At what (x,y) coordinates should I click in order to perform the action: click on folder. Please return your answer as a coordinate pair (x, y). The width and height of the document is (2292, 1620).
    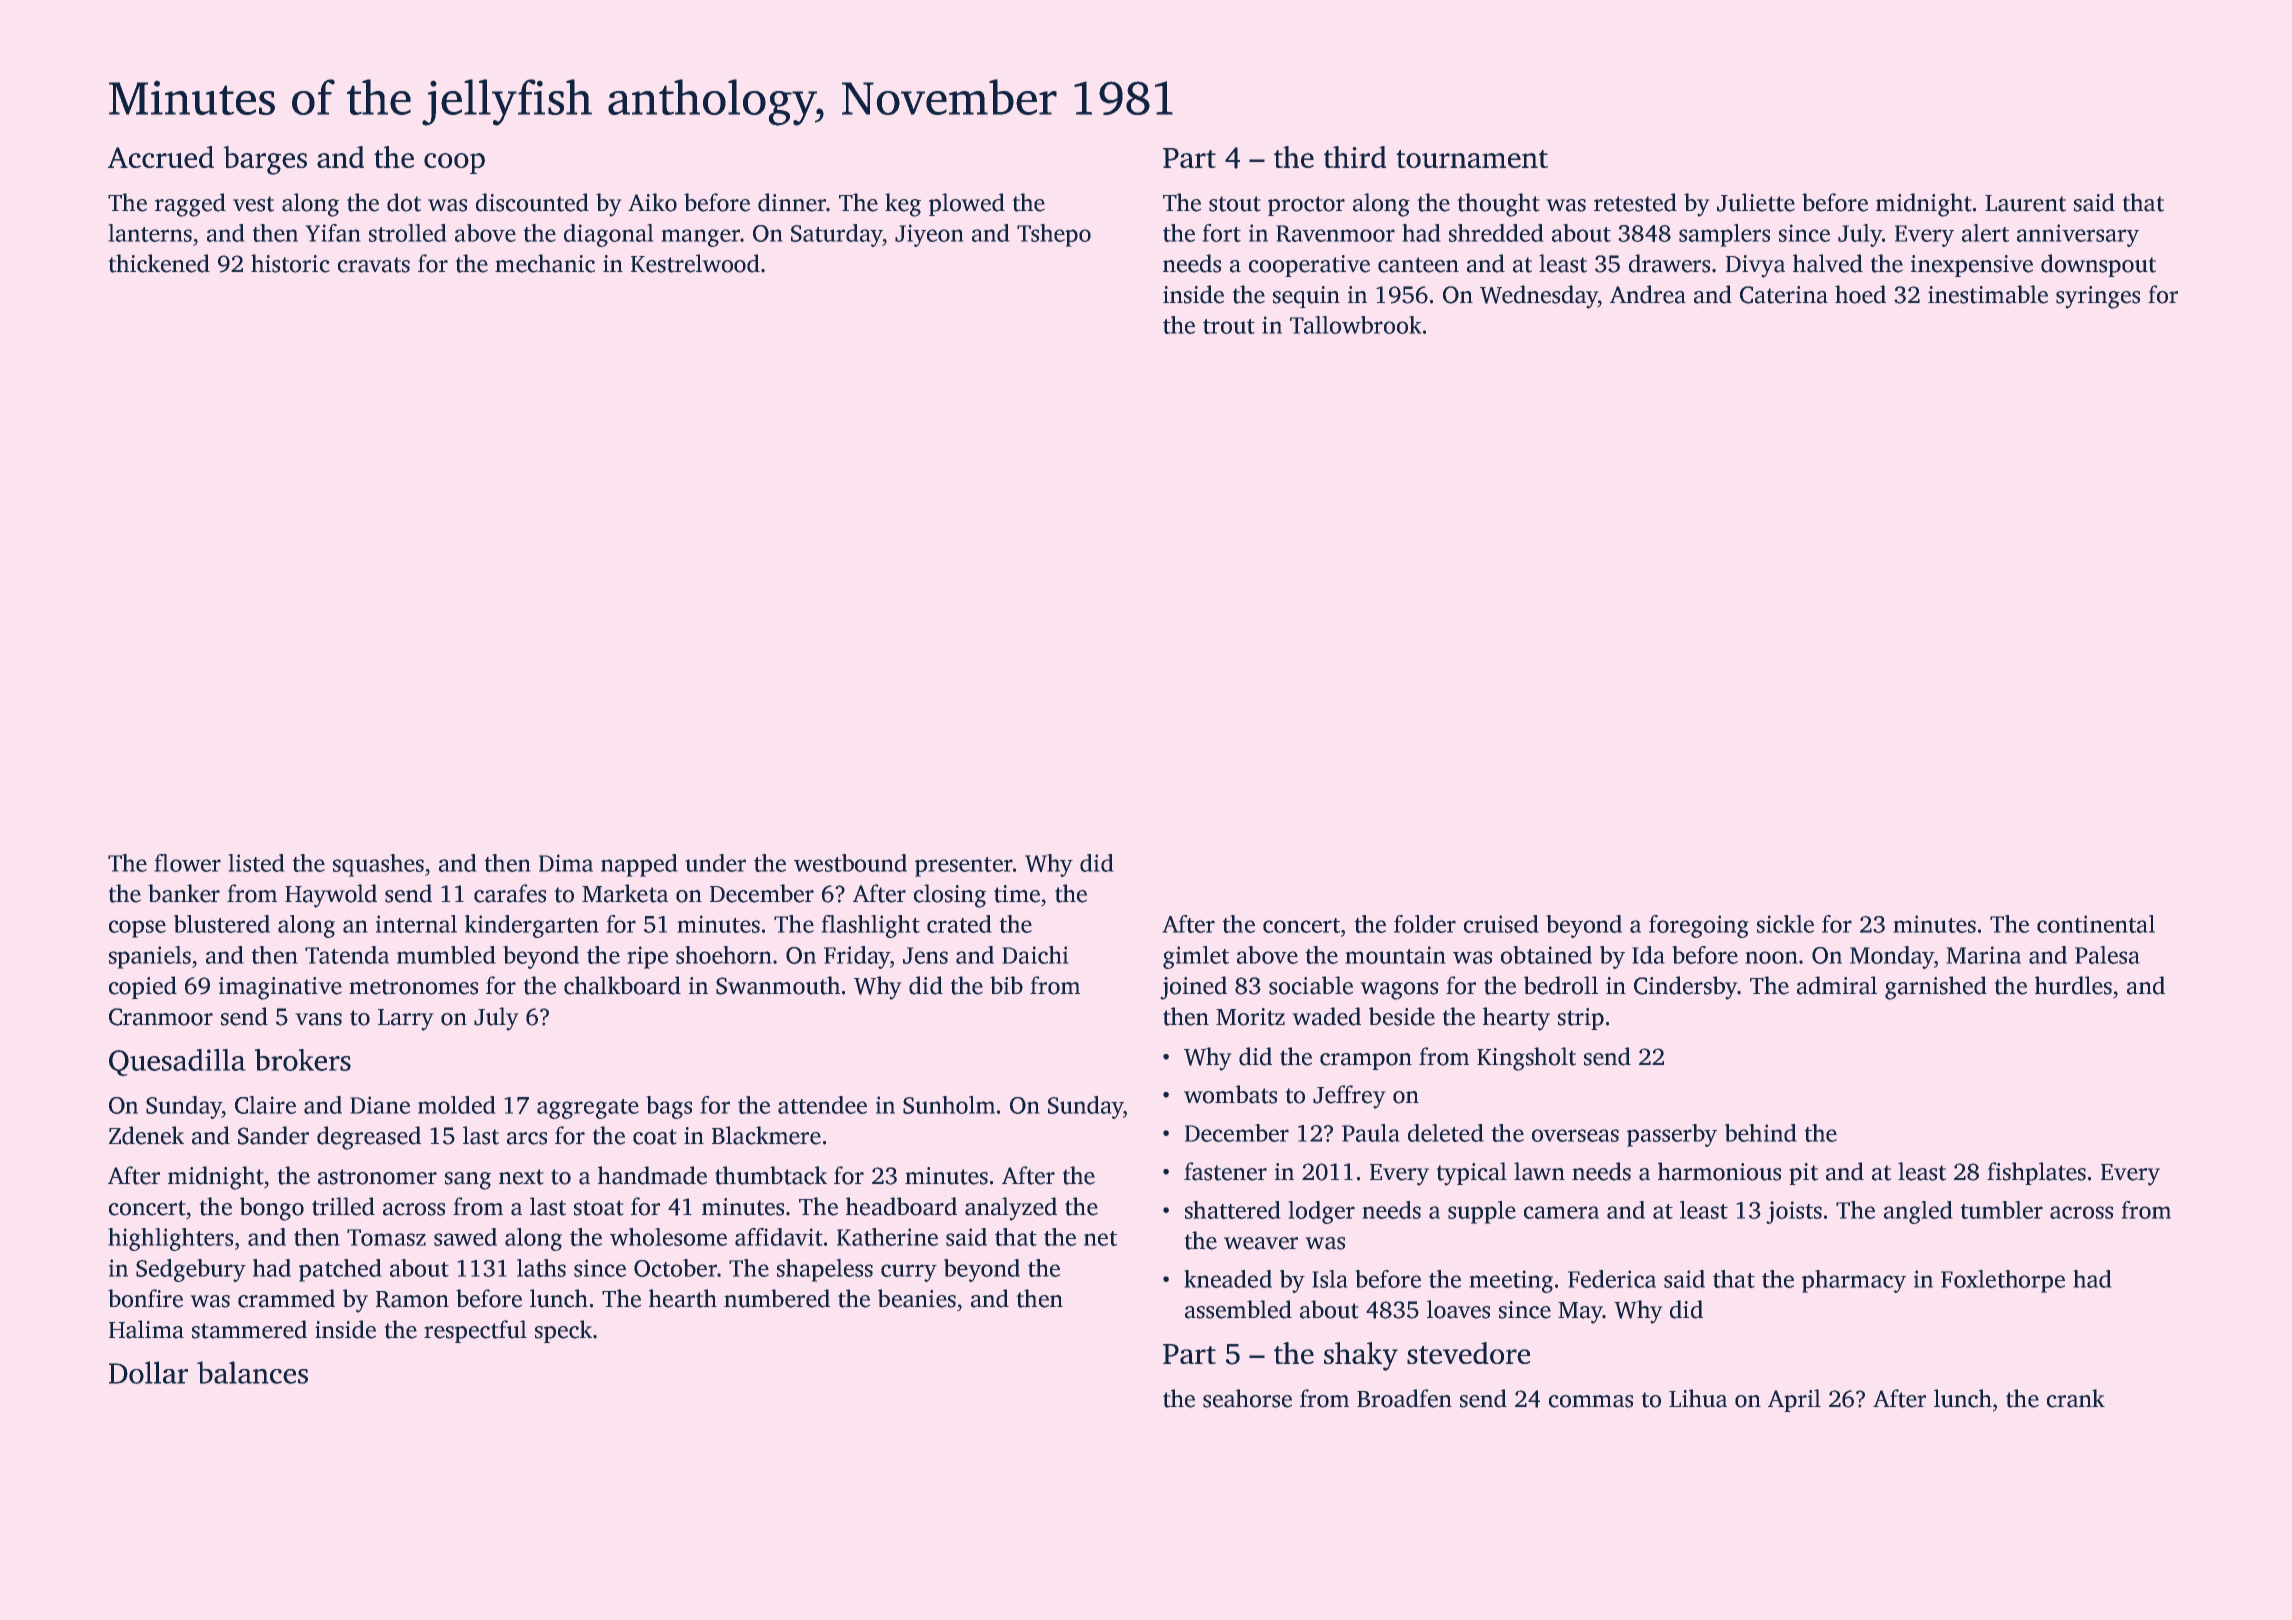
    Looking at the image, I should click on (1425, 924).
